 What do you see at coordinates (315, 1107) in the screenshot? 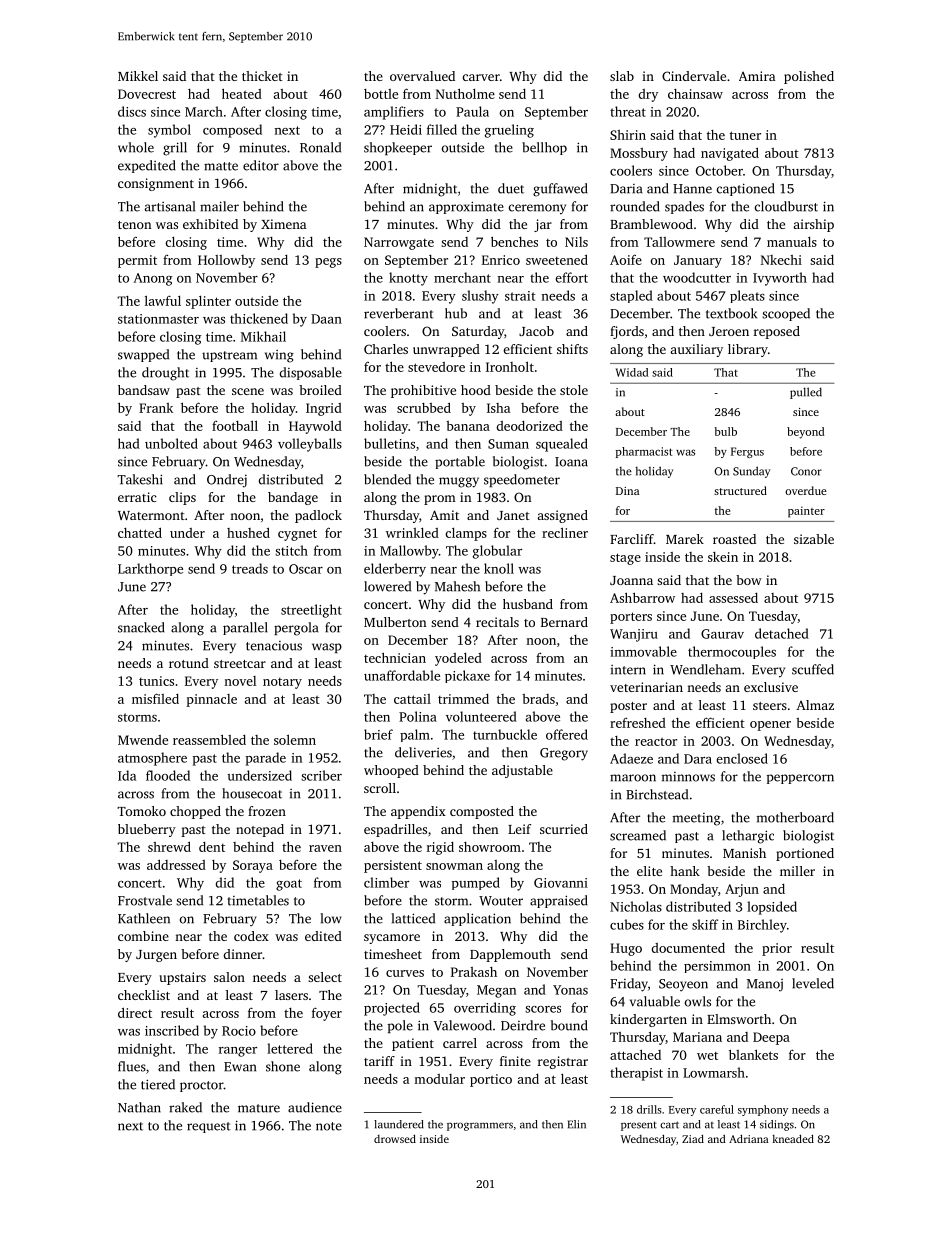
I see `audience` at bounding box center [315, 1107].
